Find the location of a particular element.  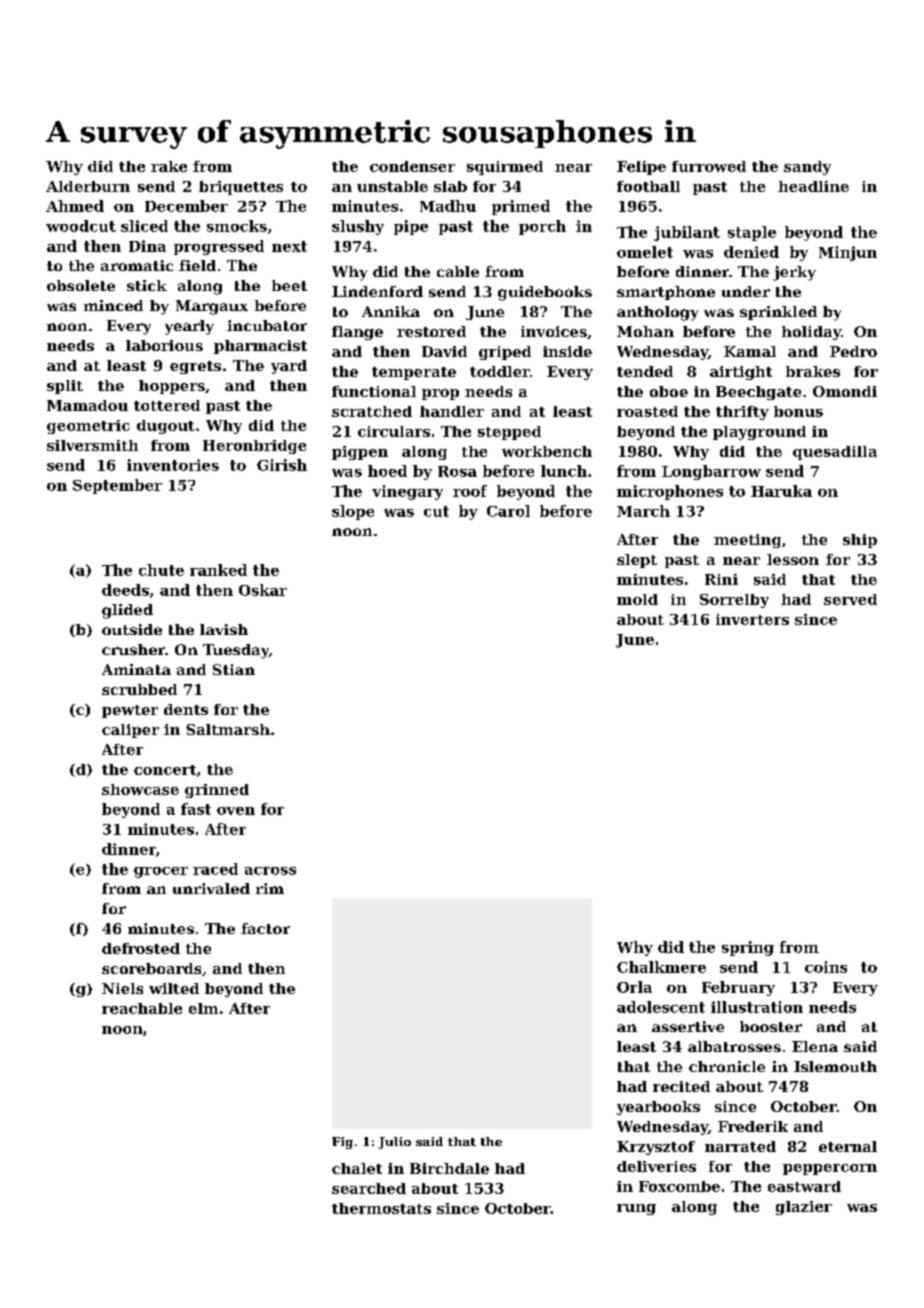

Sorrelby is located at coordinates (734, 601).
